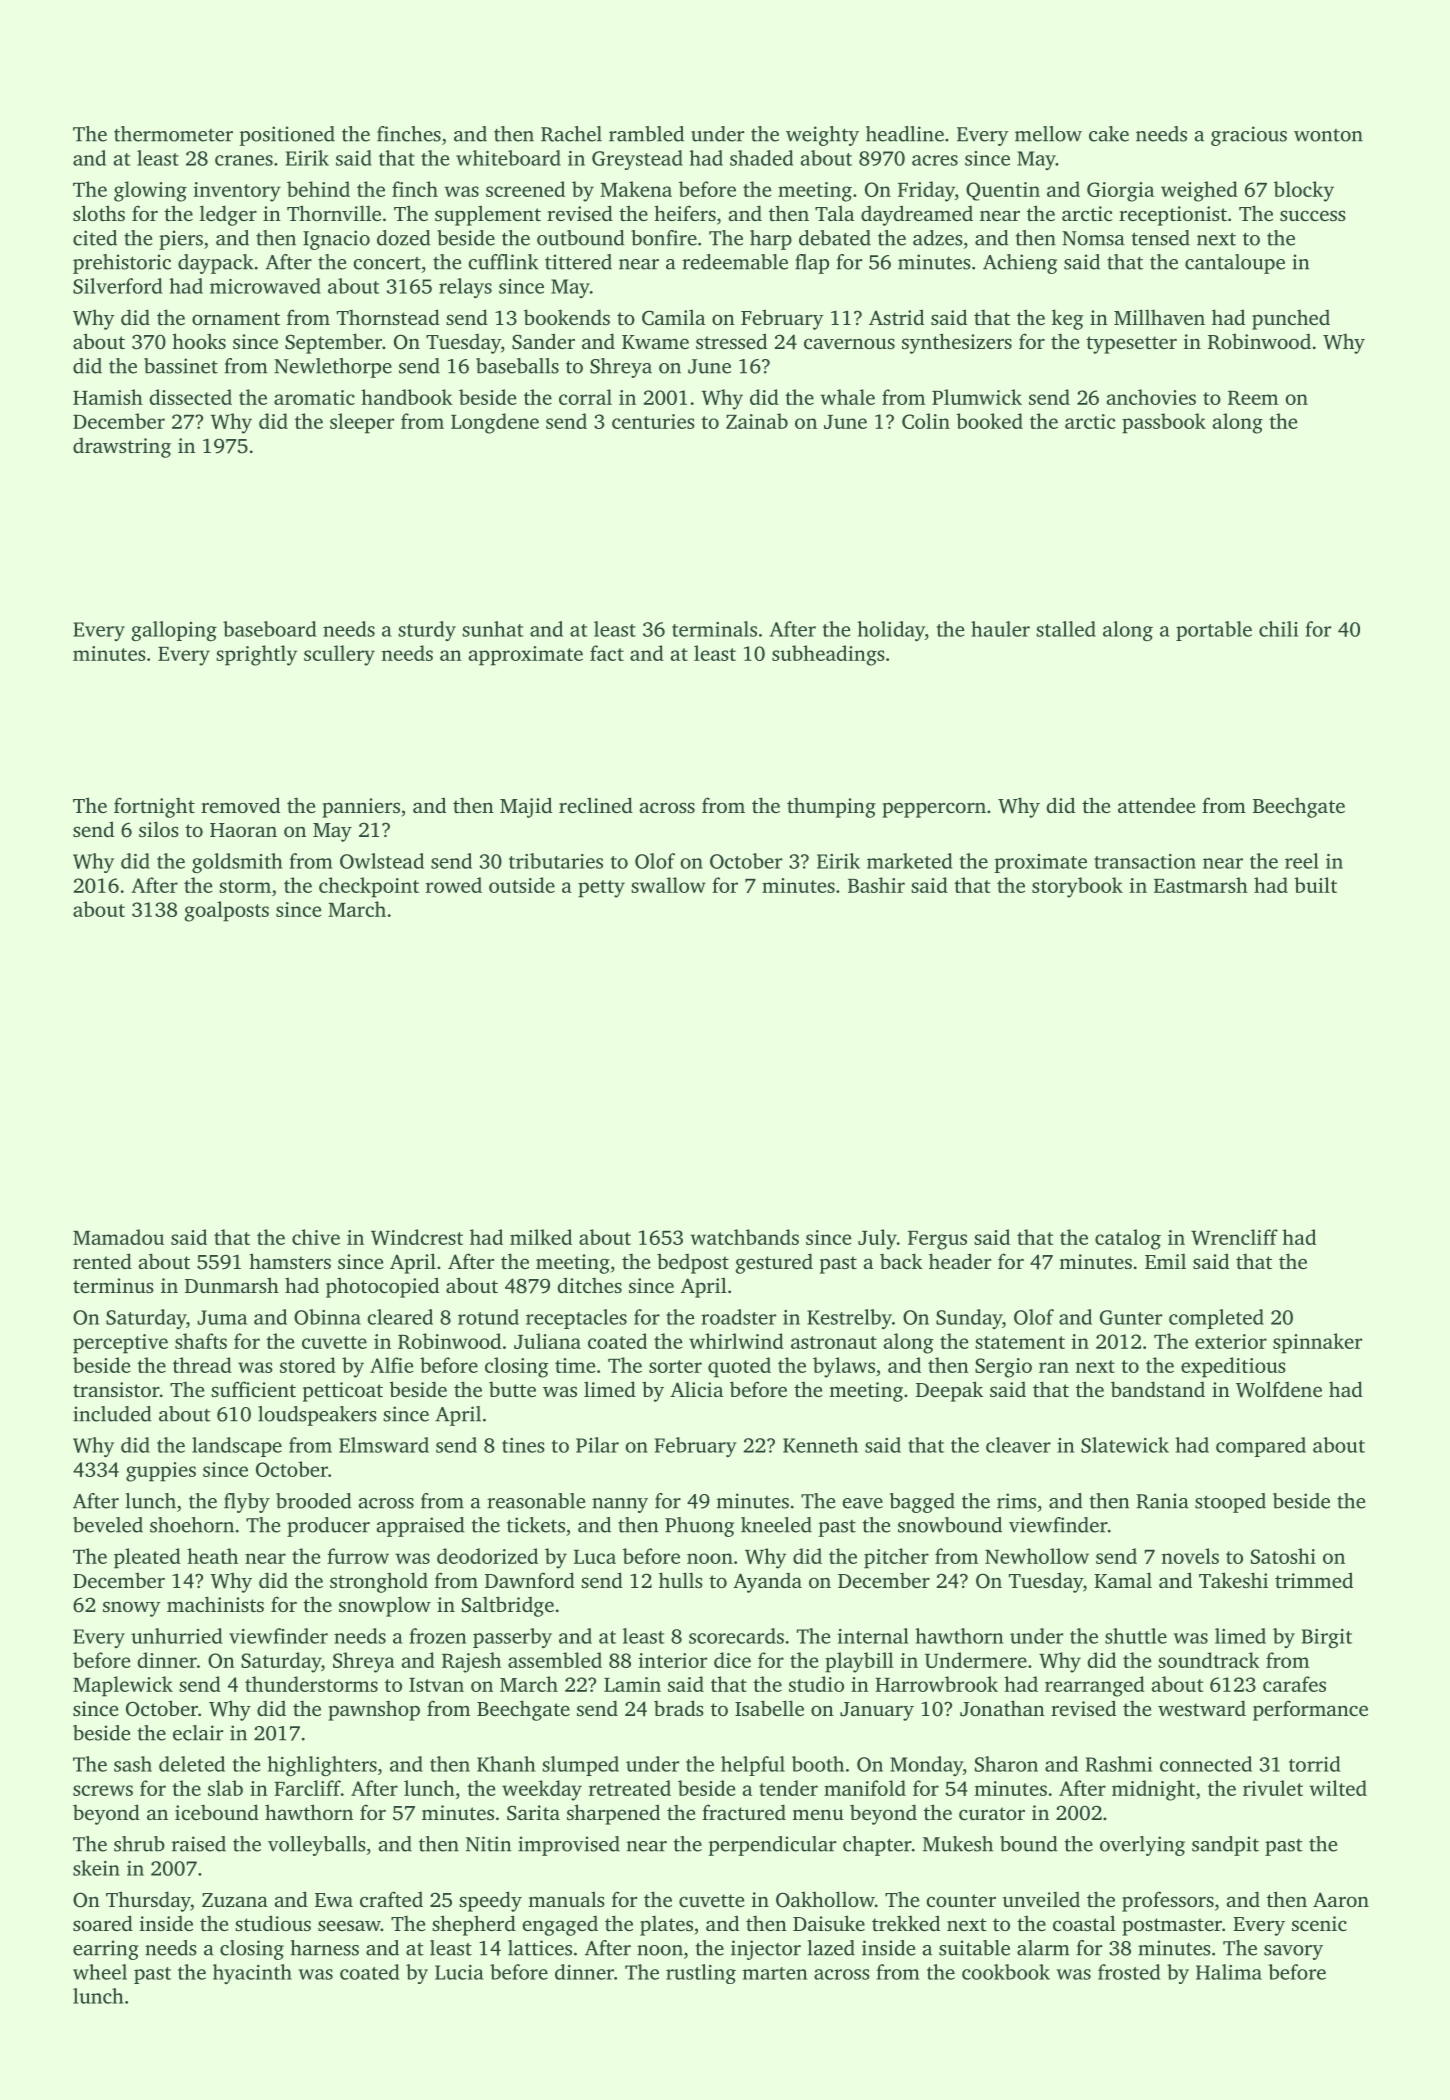 This screenshot has width=1450, height=2100. What do you see at coordinates (831, 807) in the screenshot?
I see `thumping` at bounding box center [831, 807].
